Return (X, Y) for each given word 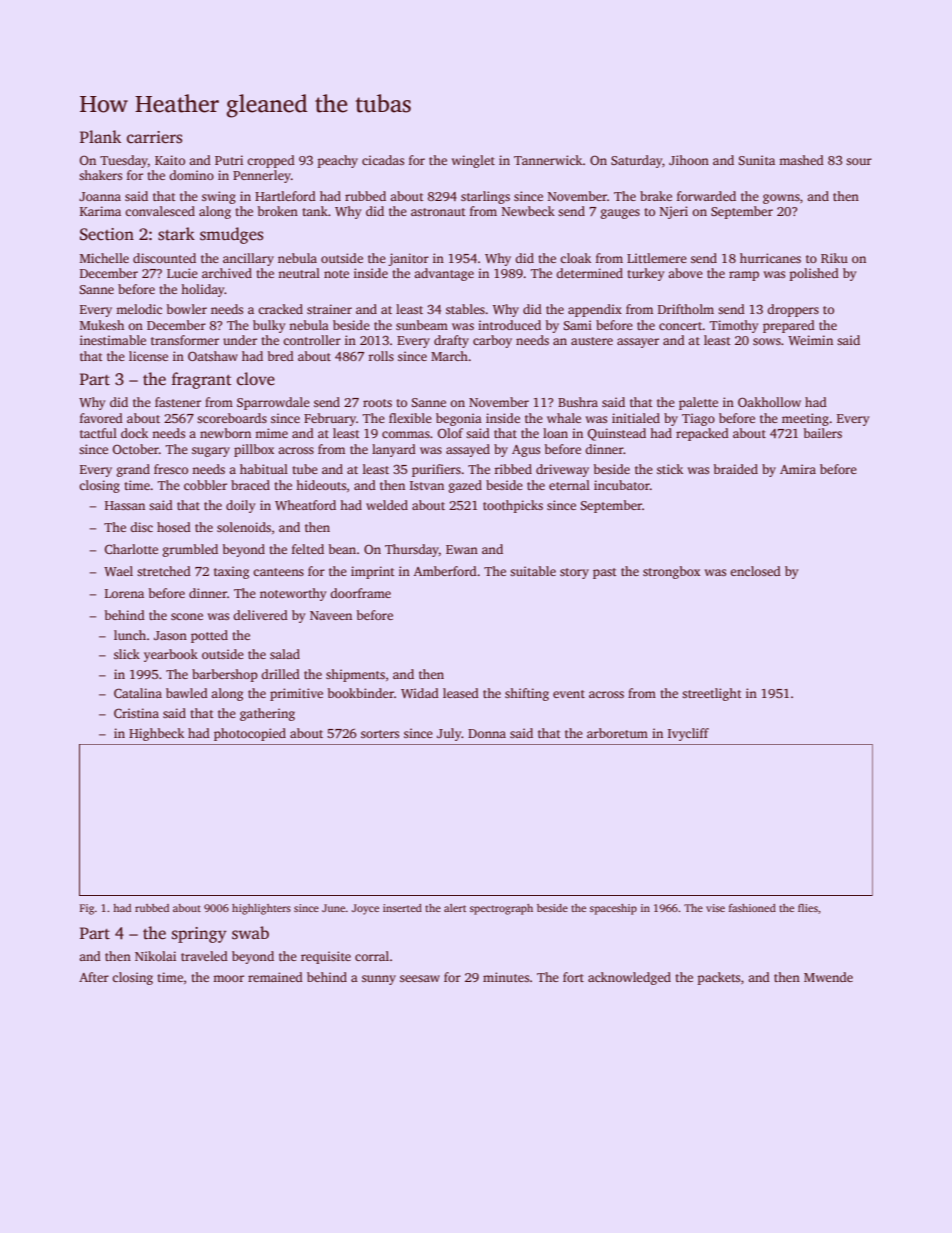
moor (228, 978)
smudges (231, 235)
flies (808, 908)
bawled (187, 693)
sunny (379, 980)
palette (698, 403)
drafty (451, 341)
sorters (380, 734)
